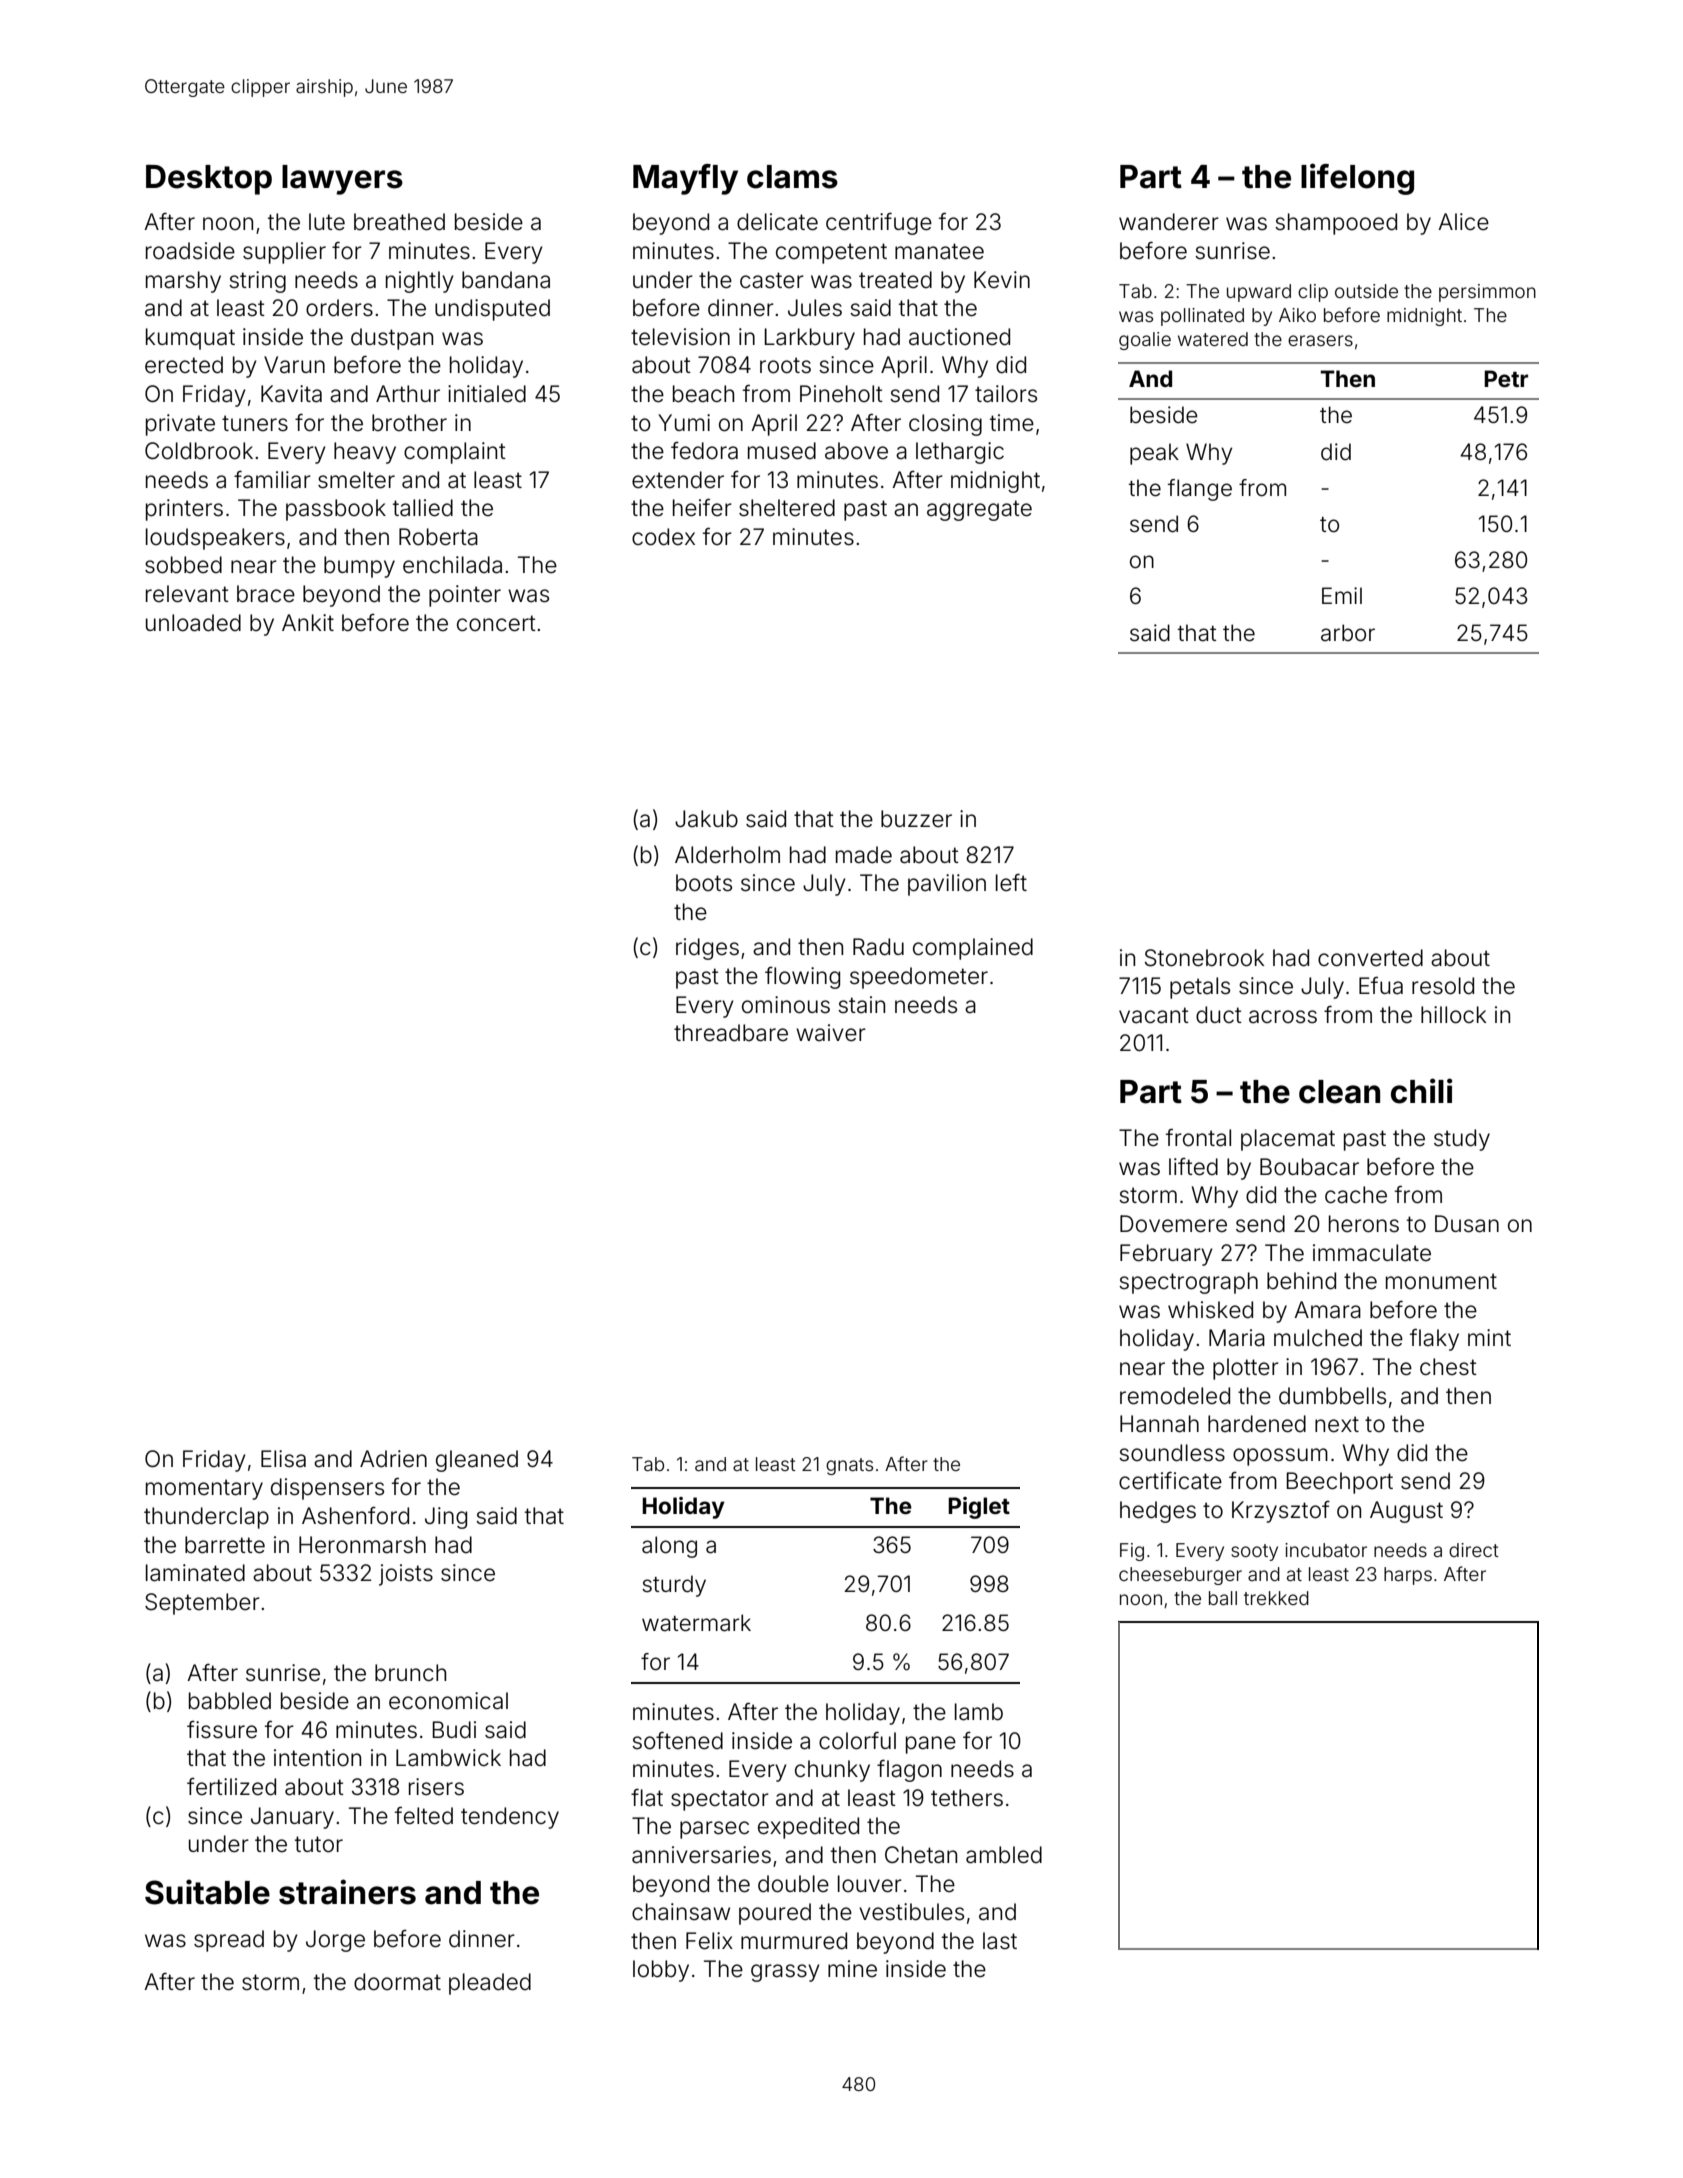 The image size is (1683, 2178). Describe the element at coordinates (1370, 958) in the screenshot. I see `converted` at that location.
